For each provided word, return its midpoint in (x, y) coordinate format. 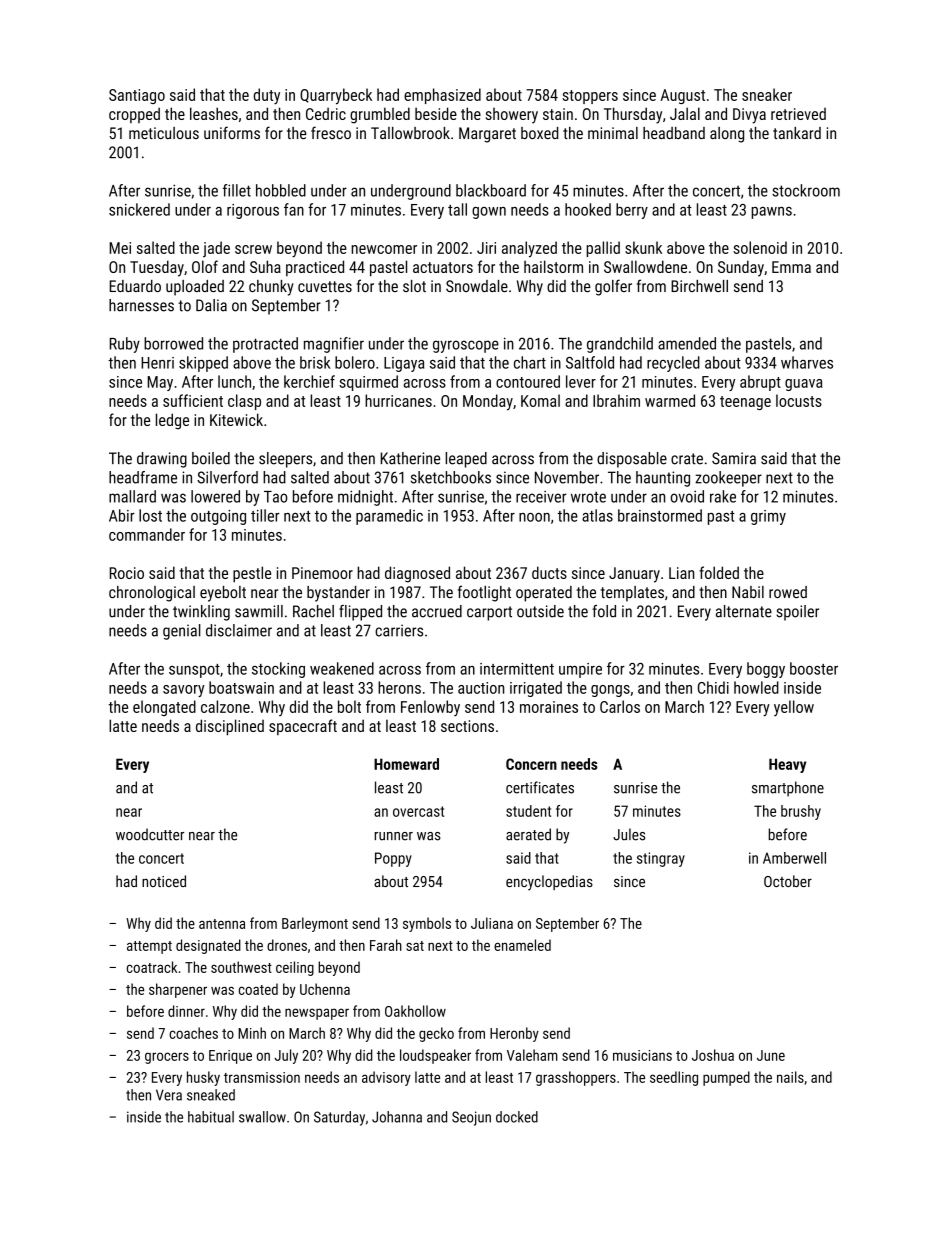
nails (790, 1077)
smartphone (788, 789)
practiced (315, 268)
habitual (211, 1117)
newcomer (384, 249)
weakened (342, 668)
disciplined (230, 727)
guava (803, 385)
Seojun (471, 1118)
